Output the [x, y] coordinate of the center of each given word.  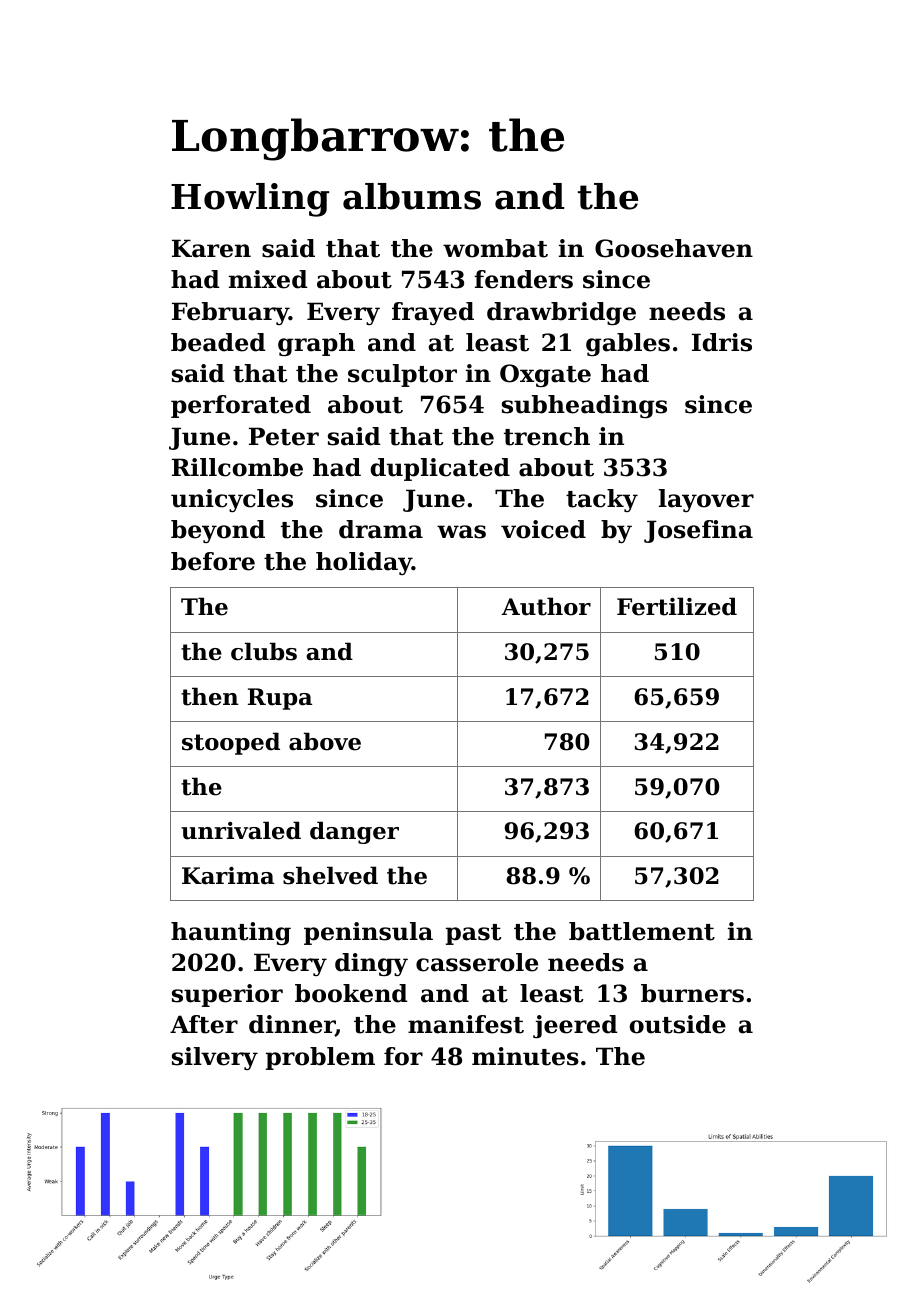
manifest [466, 1024]
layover [706, 500]
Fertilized [677, 606]
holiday [364, 563]
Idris [722, 342]
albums [412, 196]
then [210, 696]
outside [677, 1024]
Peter [284, 436]
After [204, 1024]
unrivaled [241, 830]
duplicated [440, 469]
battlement [642, 931]
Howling [250, 200]
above [325, 741]
